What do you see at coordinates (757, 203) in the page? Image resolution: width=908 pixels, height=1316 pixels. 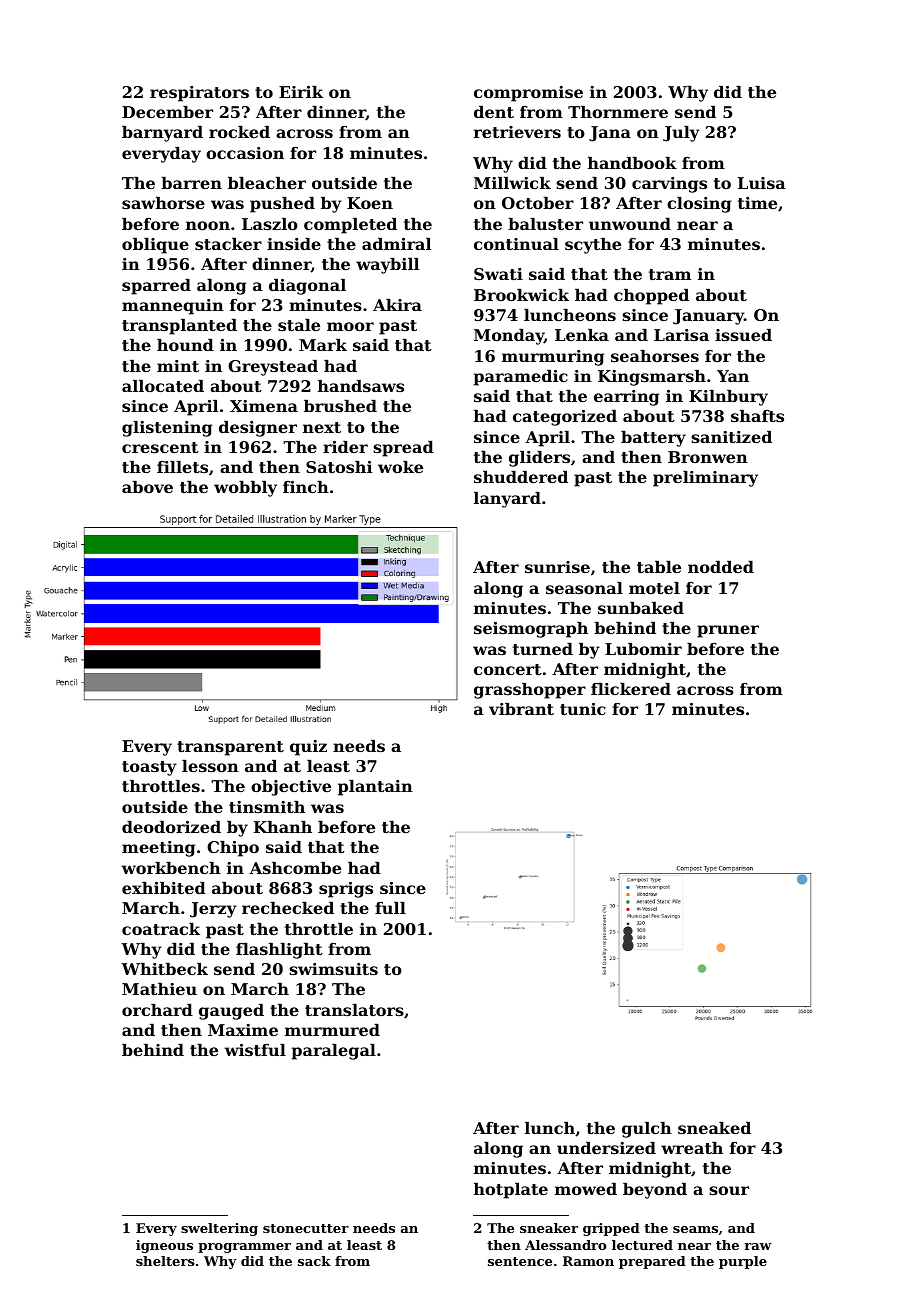 I see `time` at bounding box center [757, 203].
